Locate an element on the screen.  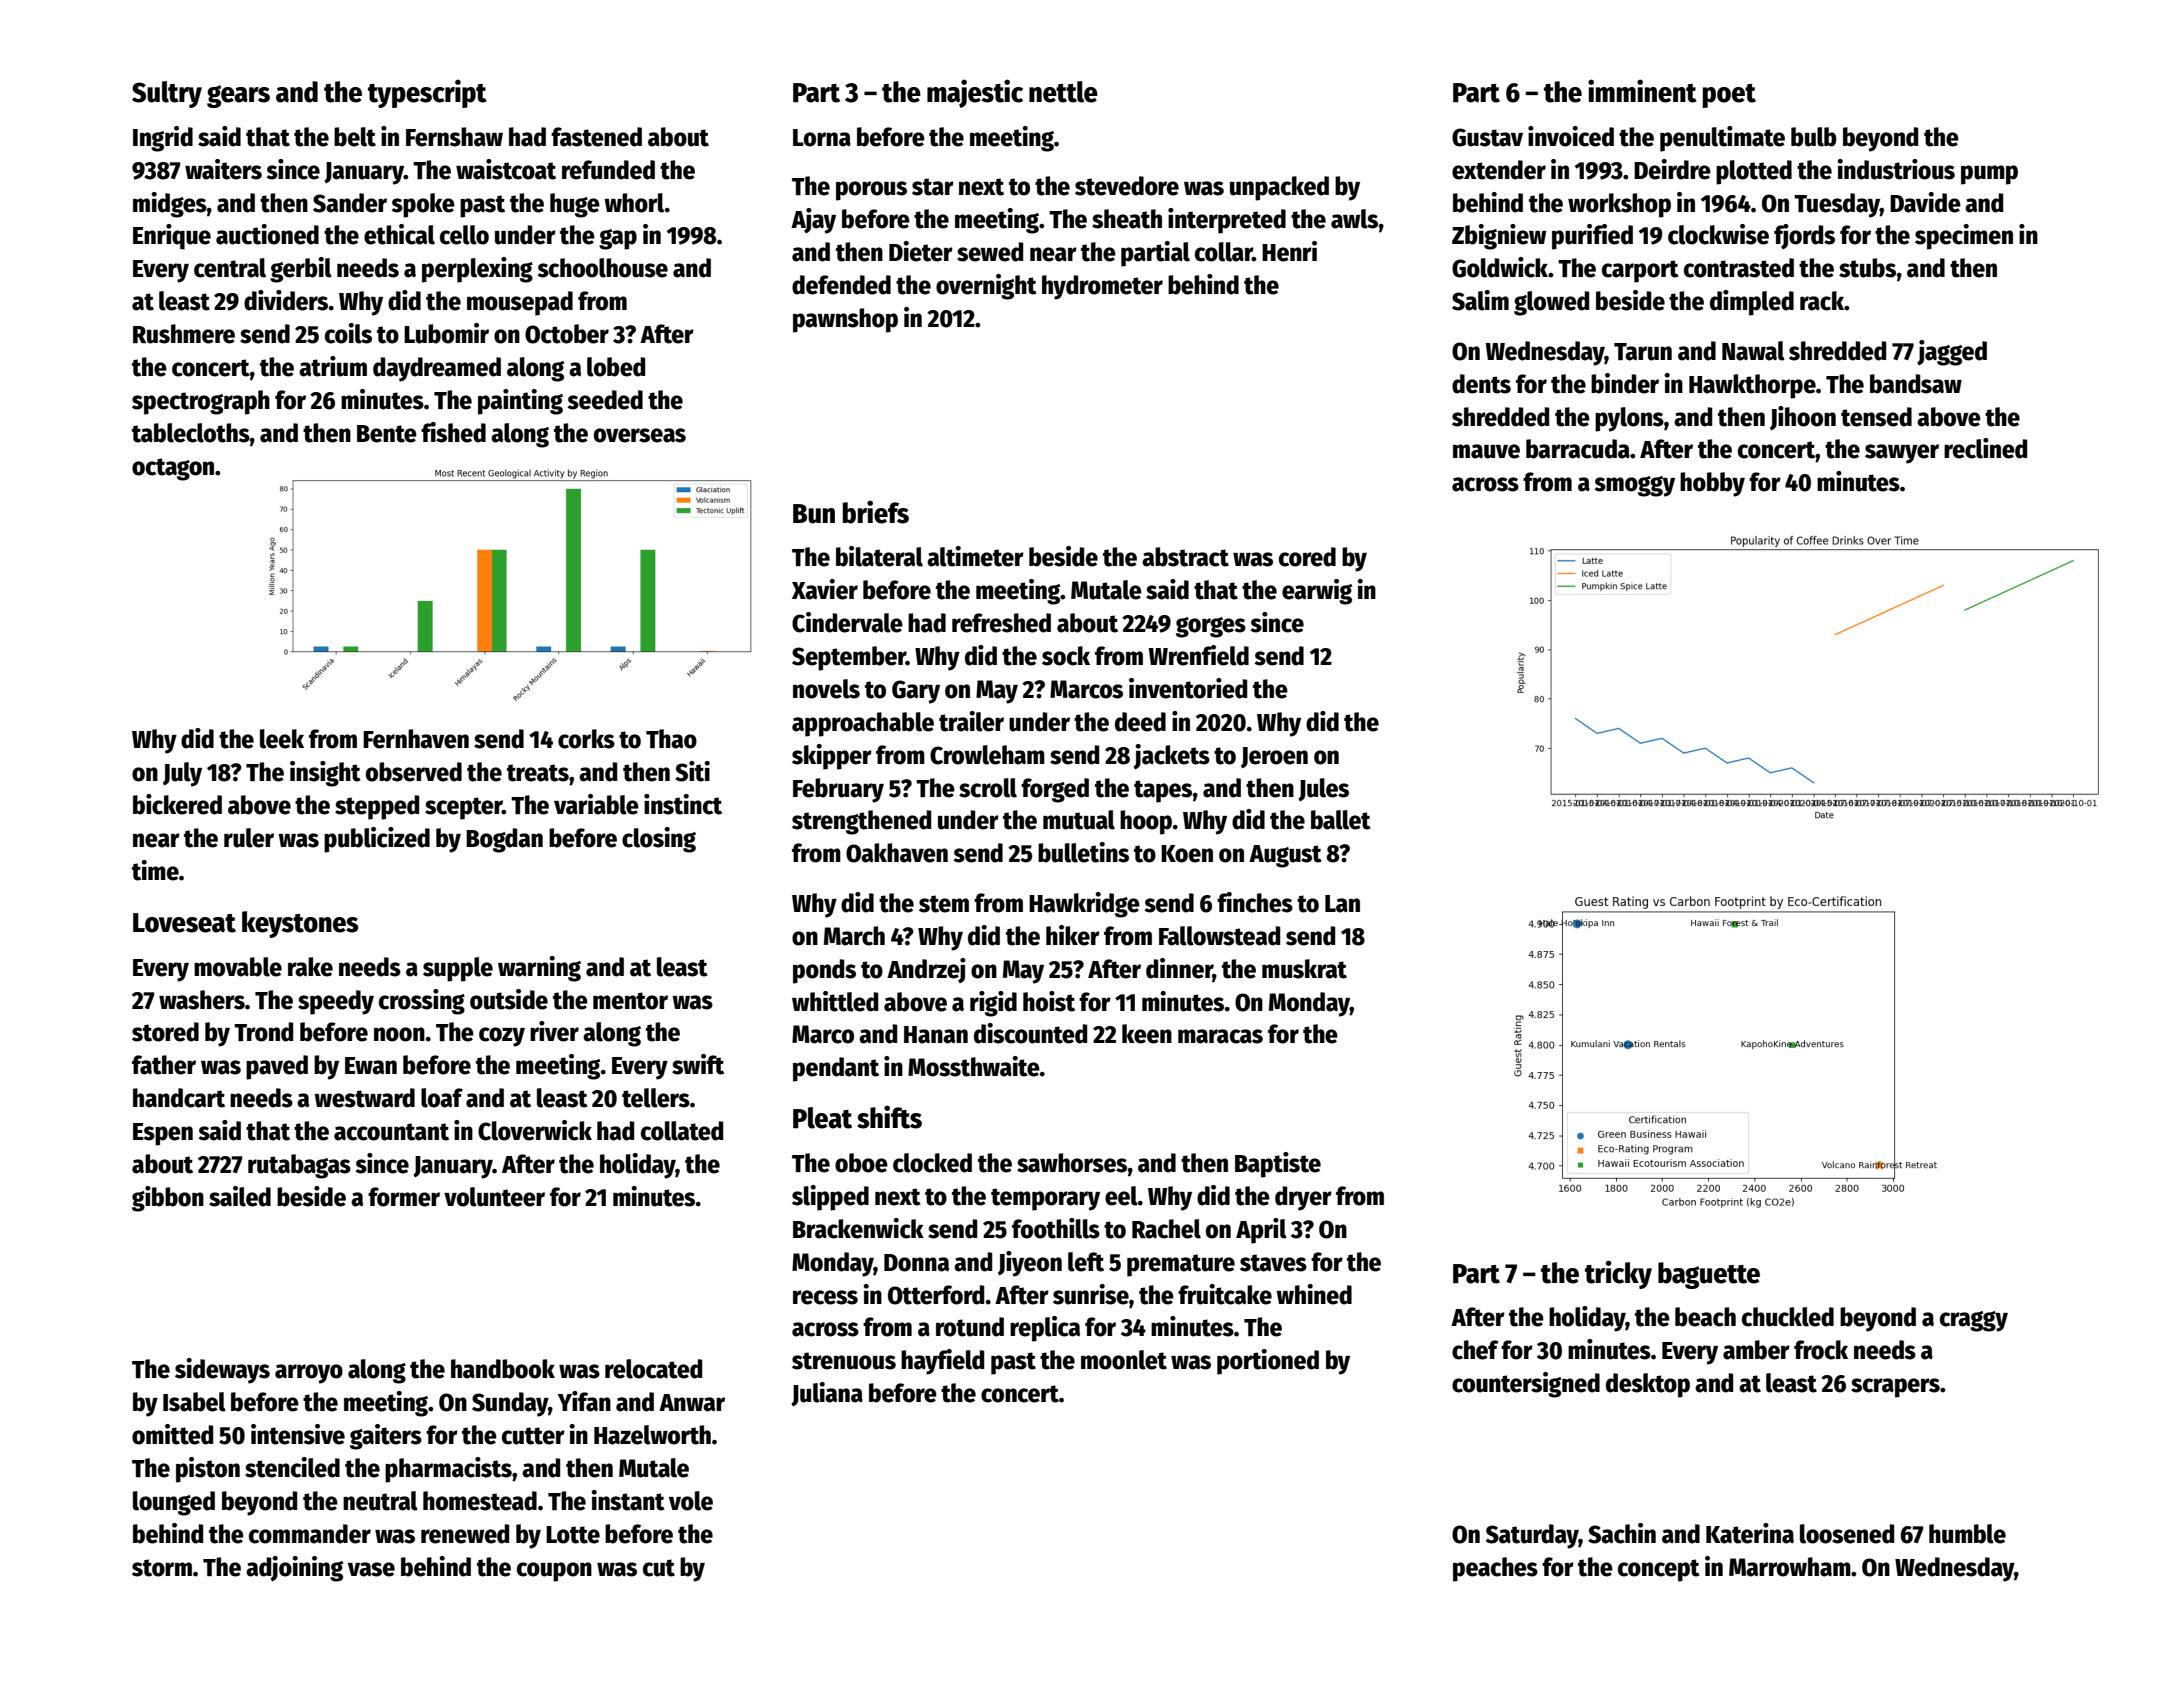
typescript is located at coordinates (427, 93).
